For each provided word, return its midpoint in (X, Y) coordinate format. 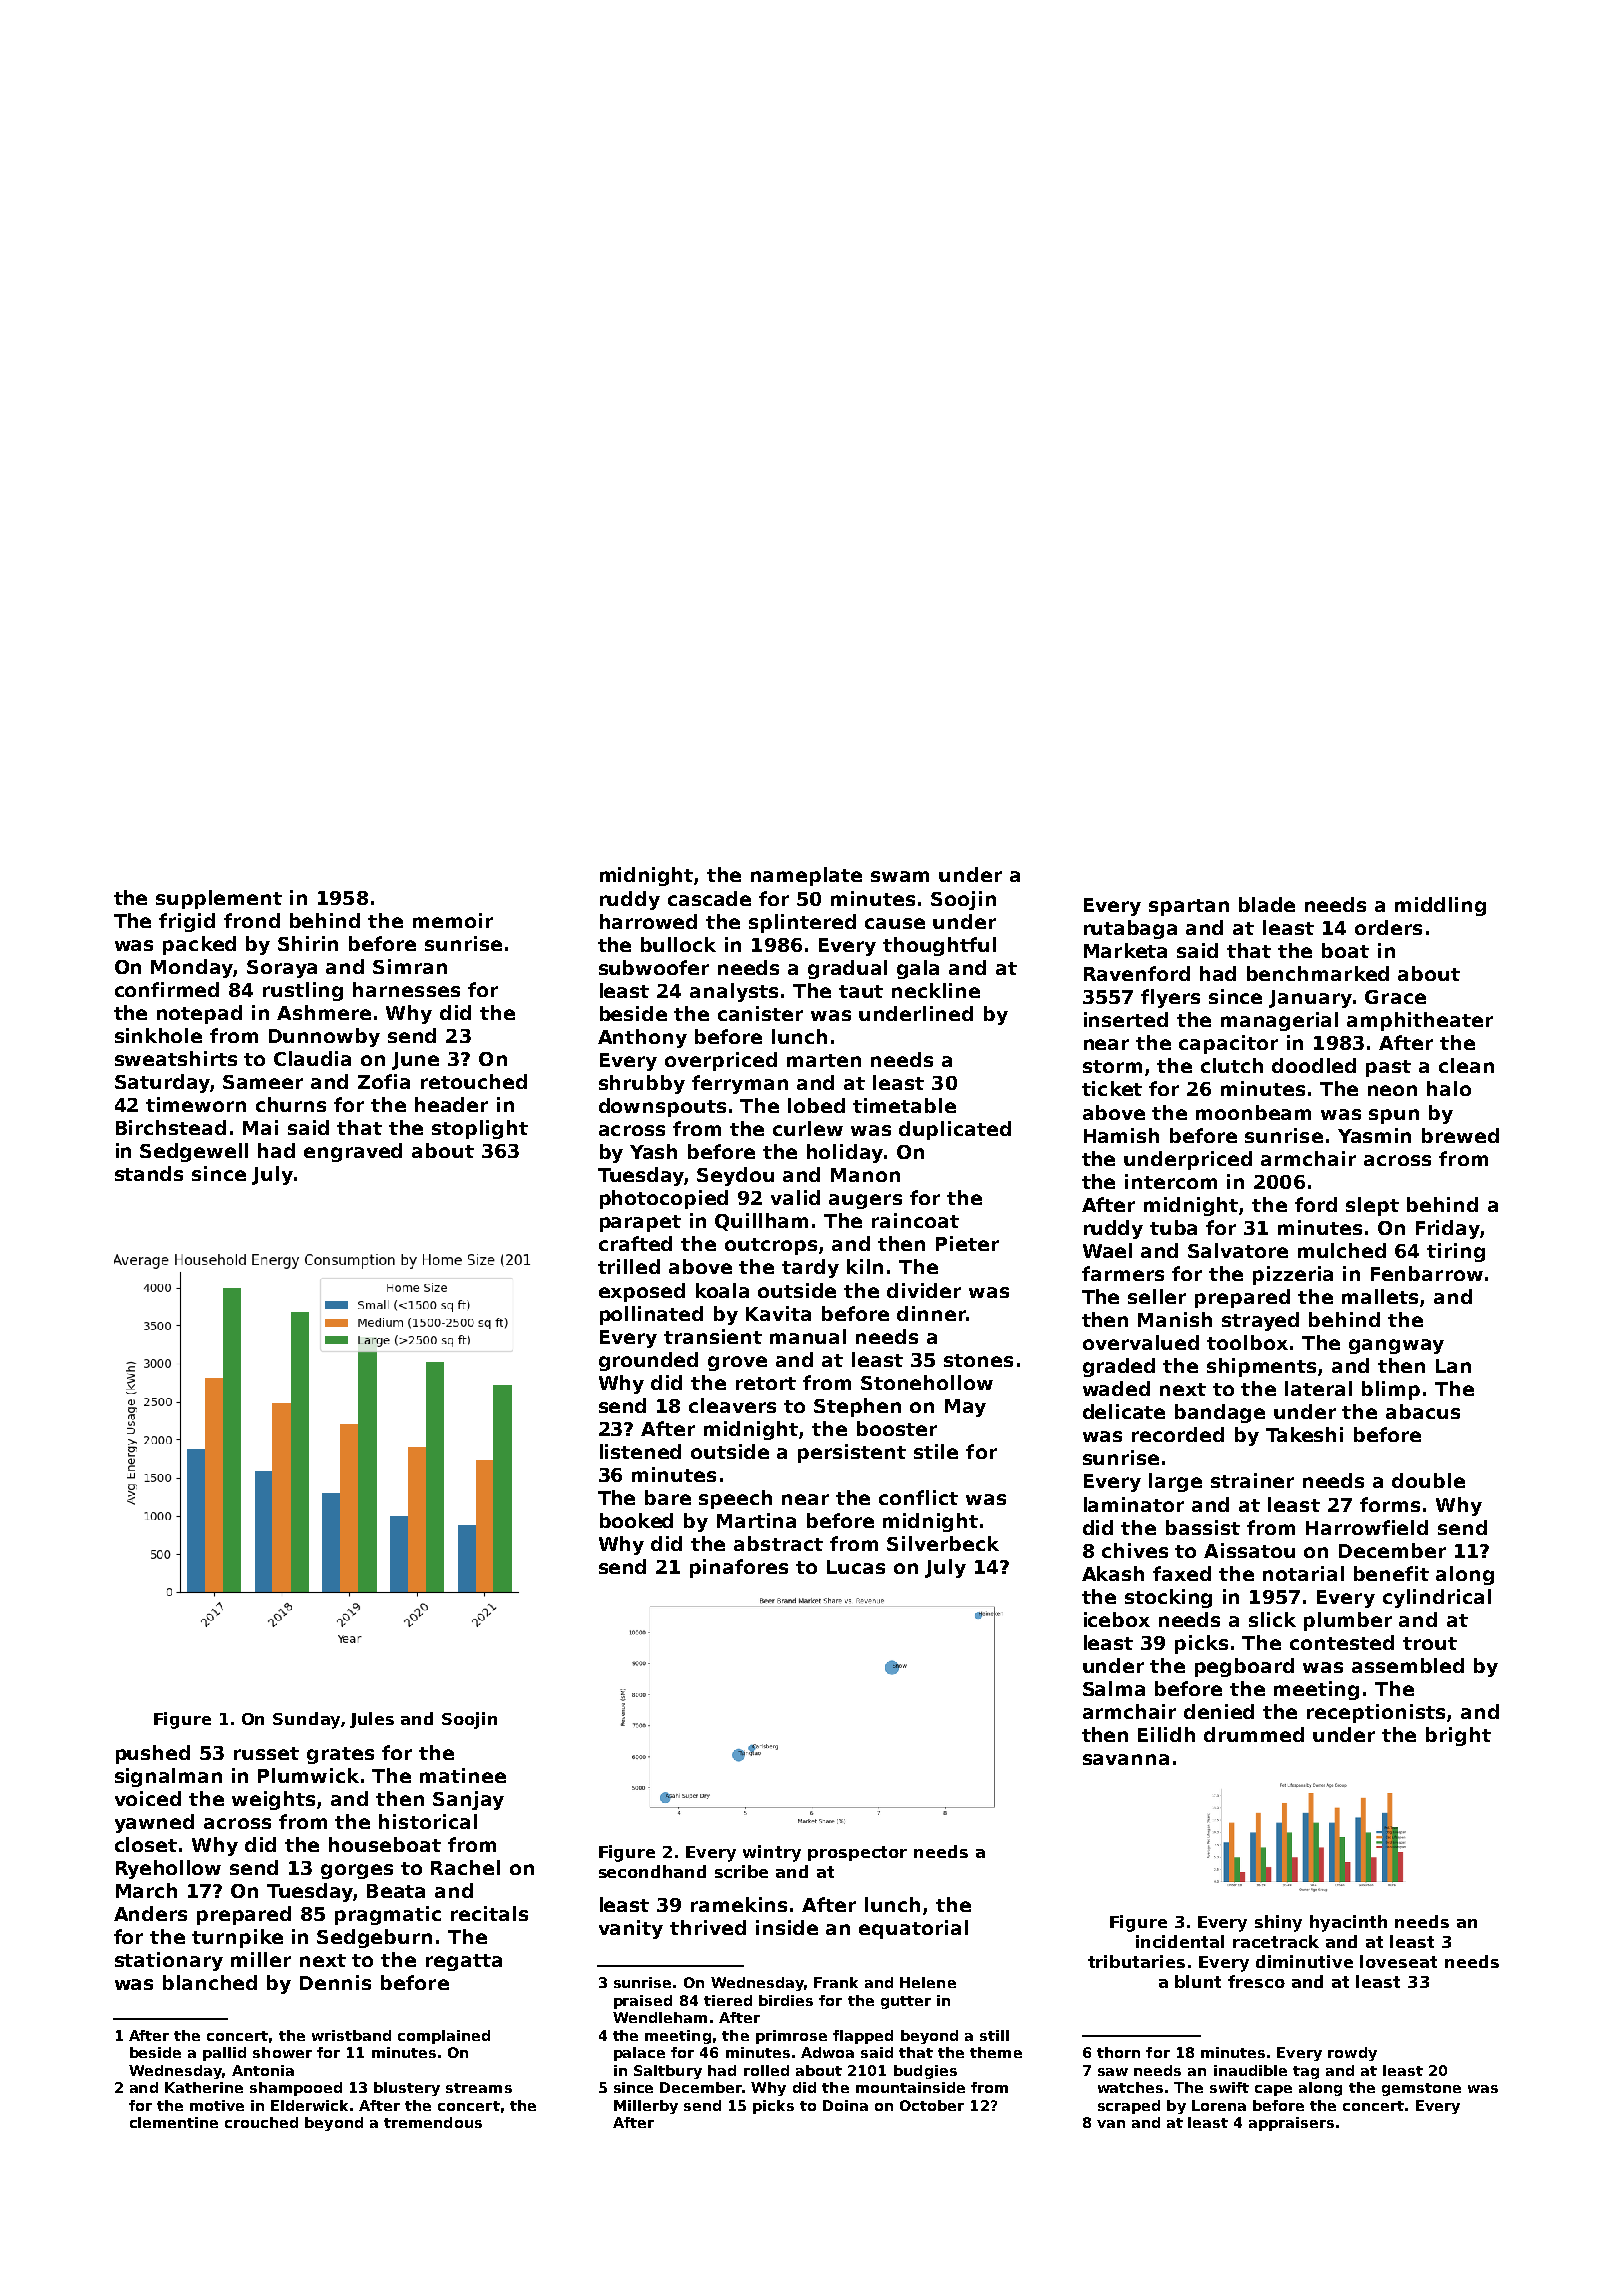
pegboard (1244, 1667)
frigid (187, 922)
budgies (925, 2072)
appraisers (1291, 2124)
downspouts (662, 1107)
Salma (1114, 1688)
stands (149, 1173)
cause (895, 923)
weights (273, 1800)
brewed (1460, 1135)
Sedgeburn (374, 1938)
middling (1440, 906)
